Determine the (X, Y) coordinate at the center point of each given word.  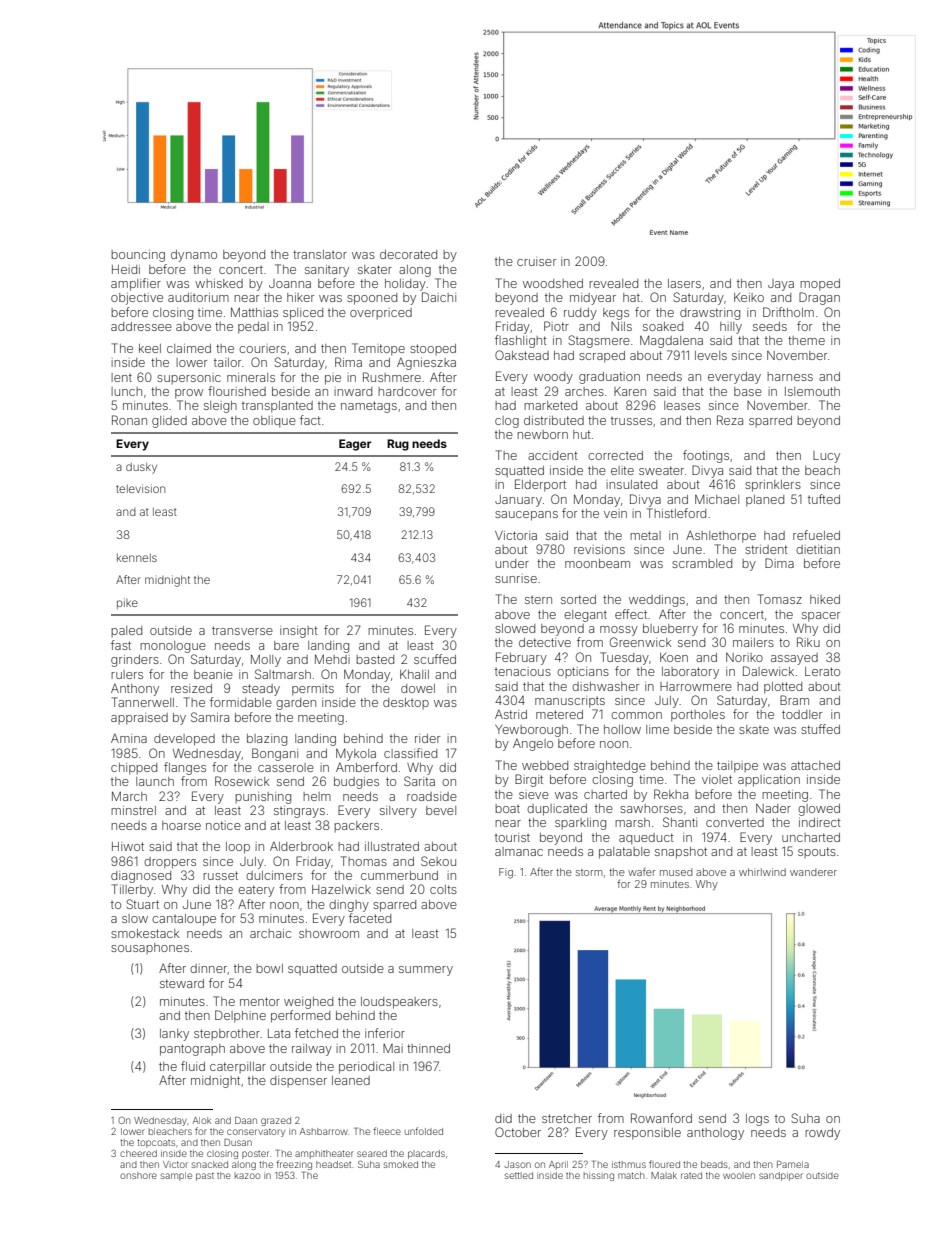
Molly (266, 660)
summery (426, 971)
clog (507, 422)
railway (312, 1050)
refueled (816, 535)
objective (137, 299)
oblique (274, 422)
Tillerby (132, 890)
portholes (698, 716)
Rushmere (392, 377)
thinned (428, 1048)
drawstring (710, 314)
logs (757, 1120)
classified (410, 753)
